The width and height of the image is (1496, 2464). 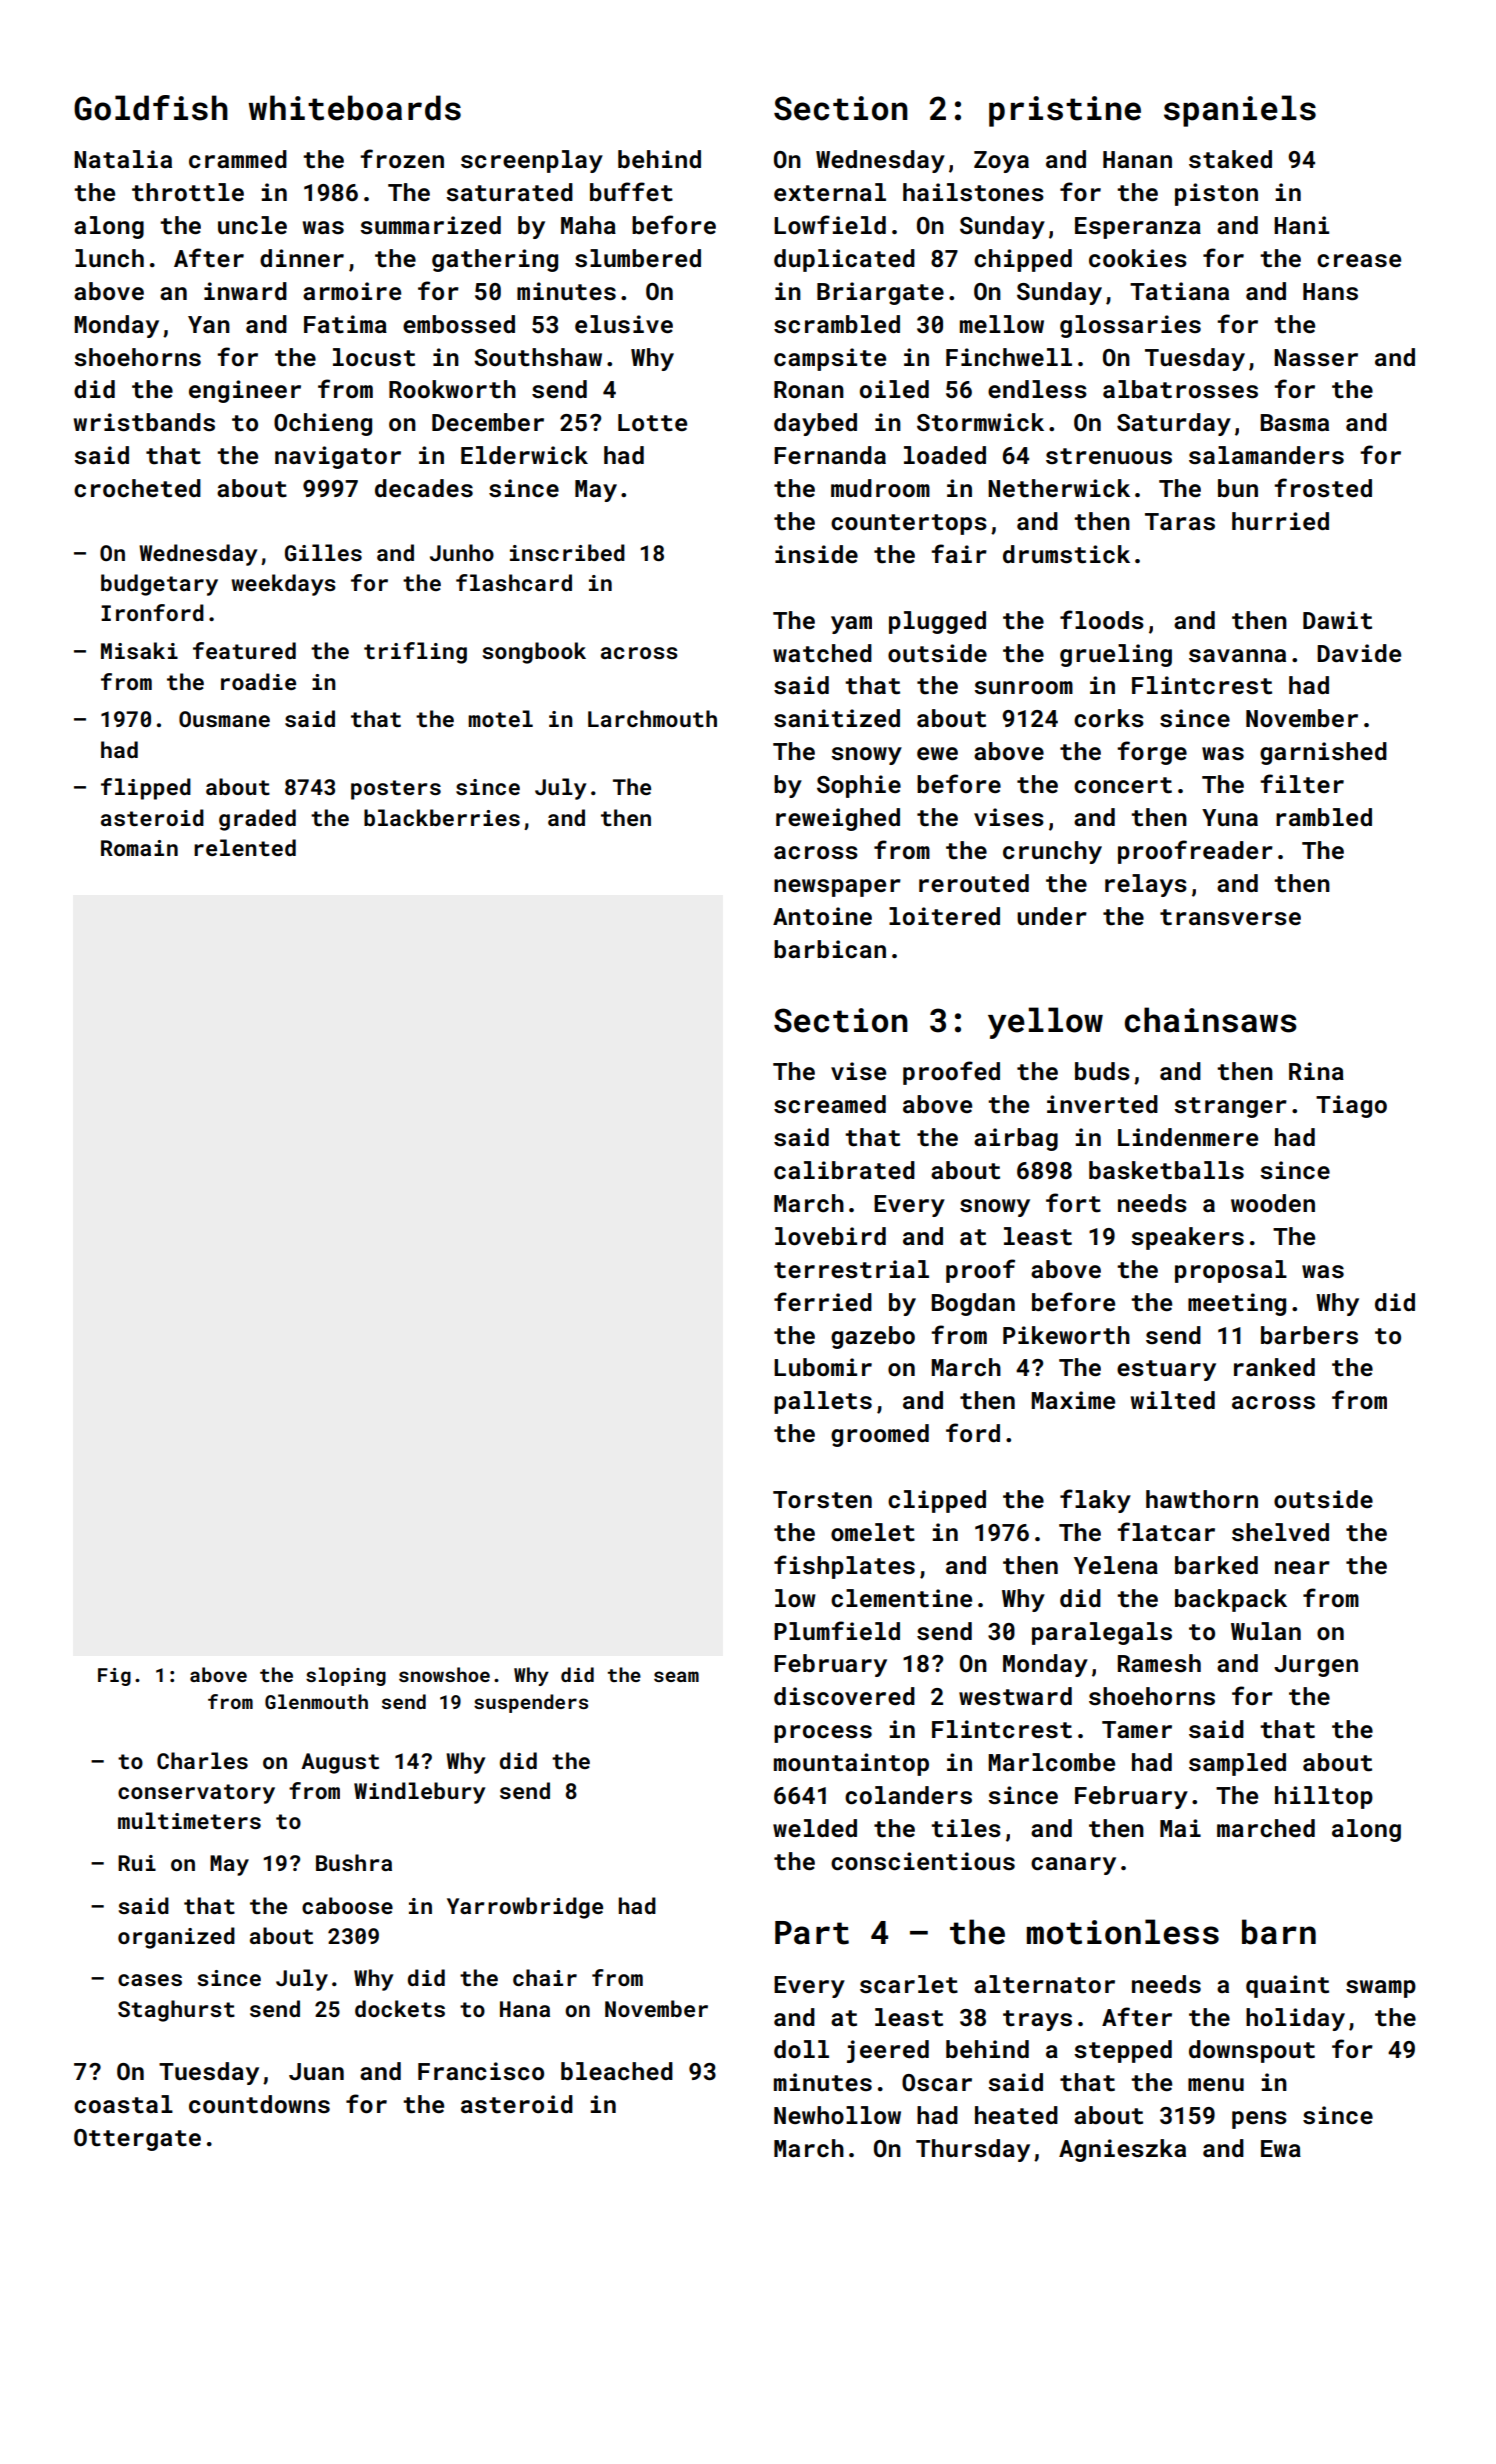 What do you see at coordinates (830, 192) in the image?
I see `external` at bounding box center [830, 192].
